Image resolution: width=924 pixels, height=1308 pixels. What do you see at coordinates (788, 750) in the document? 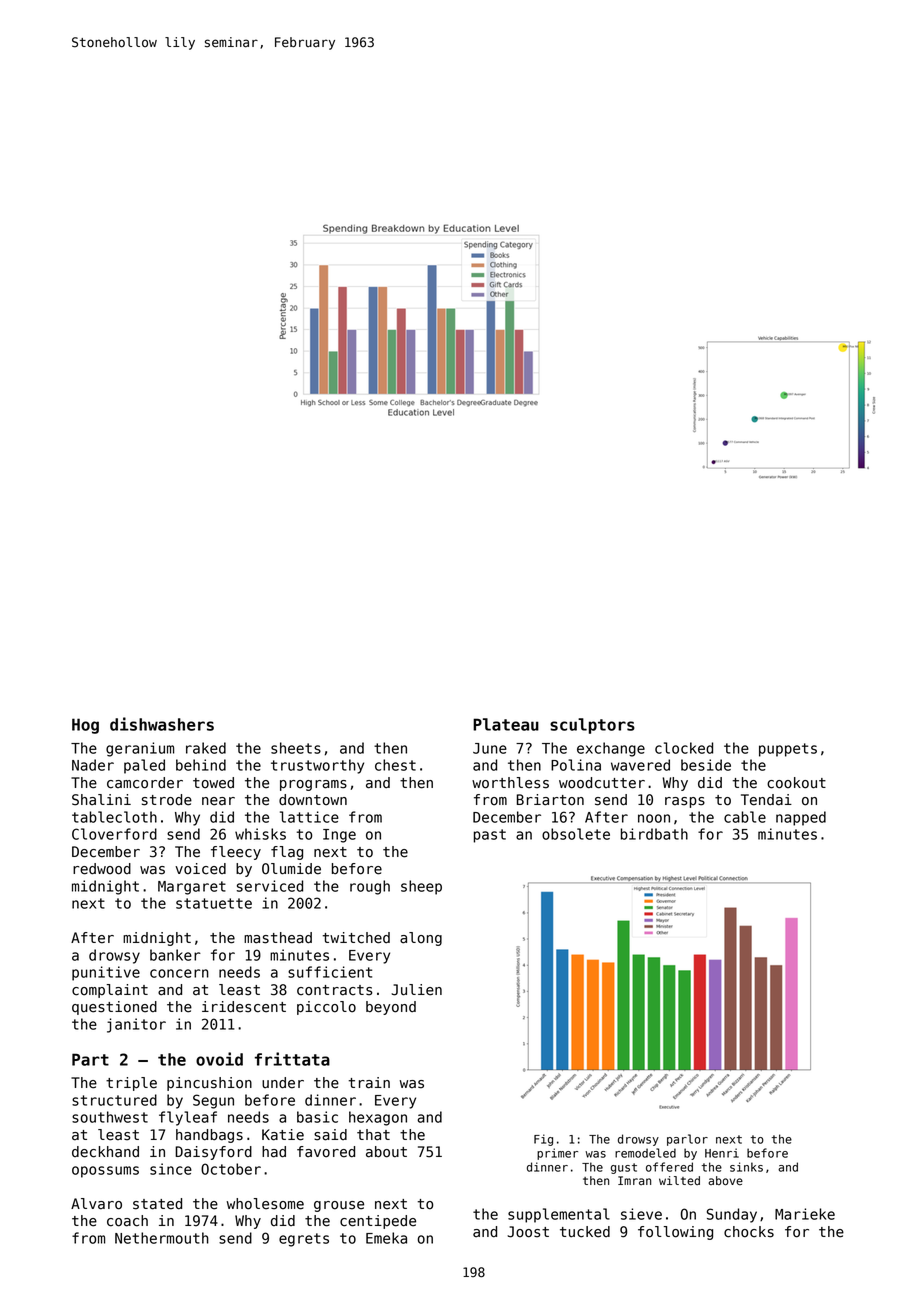
I see `puppets` at bounding box center [788, 750].
